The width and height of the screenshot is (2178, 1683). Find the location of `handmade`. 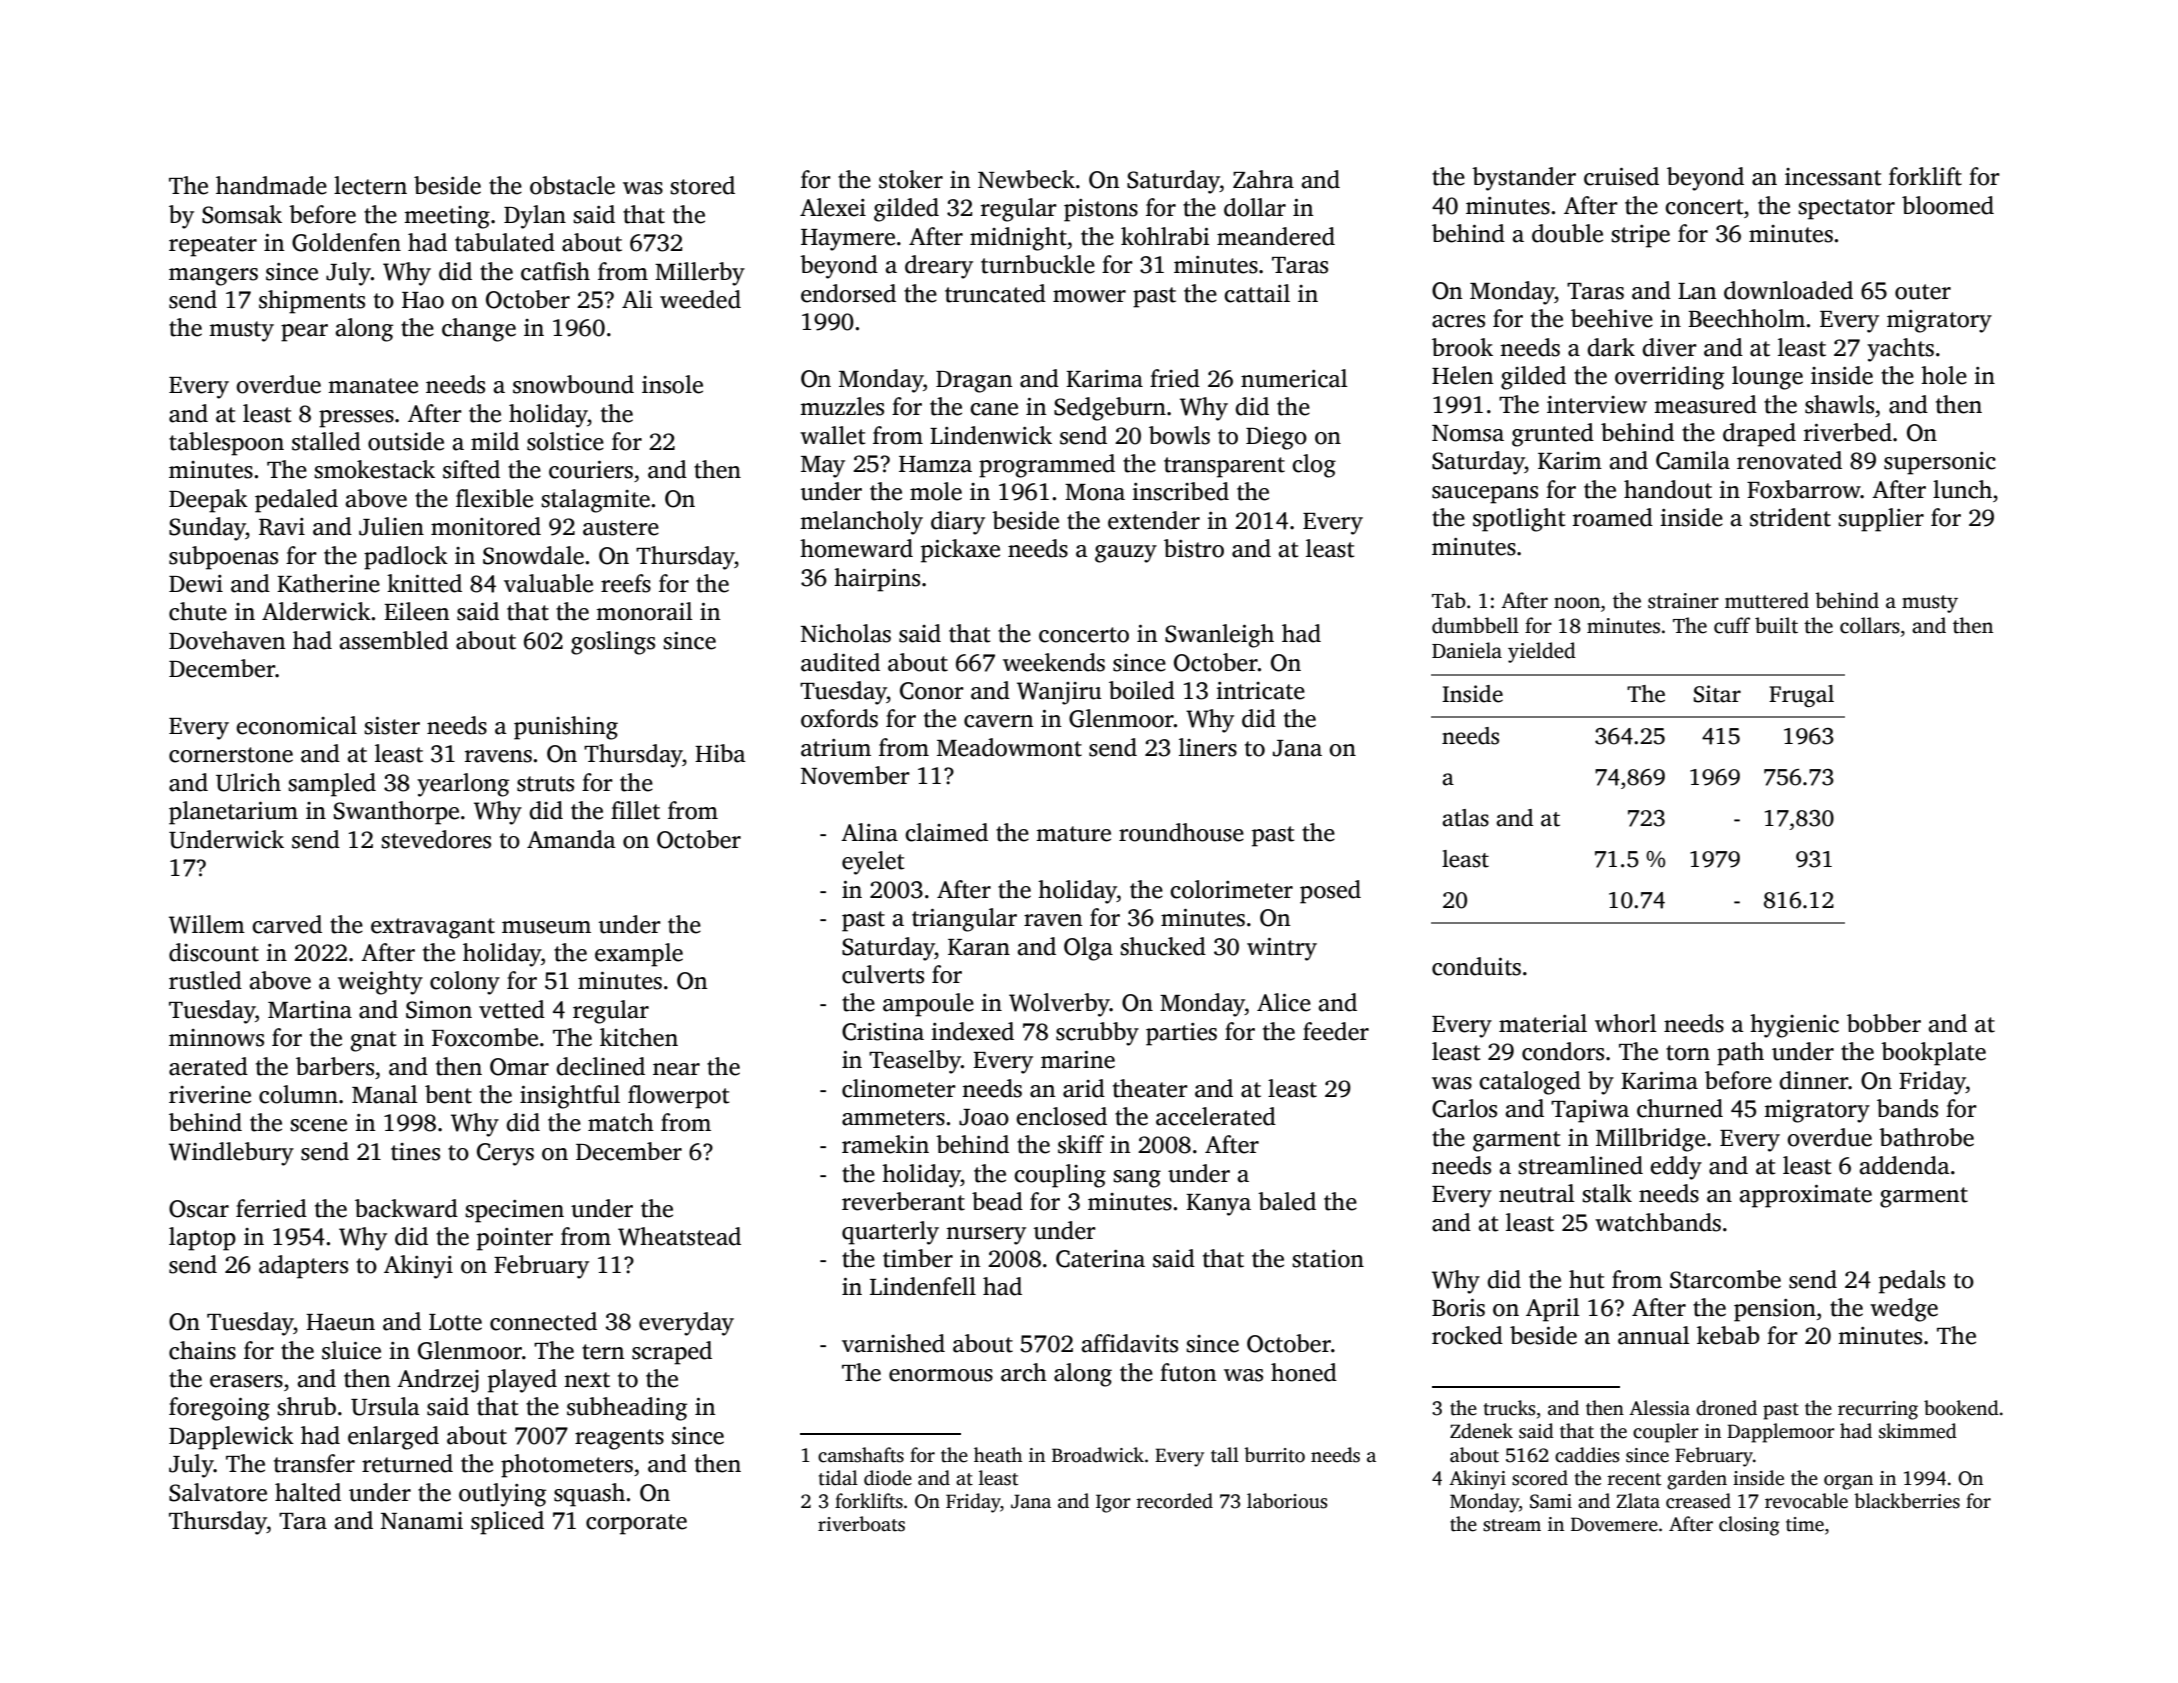

handmade is located at coordinates (271, 185).
